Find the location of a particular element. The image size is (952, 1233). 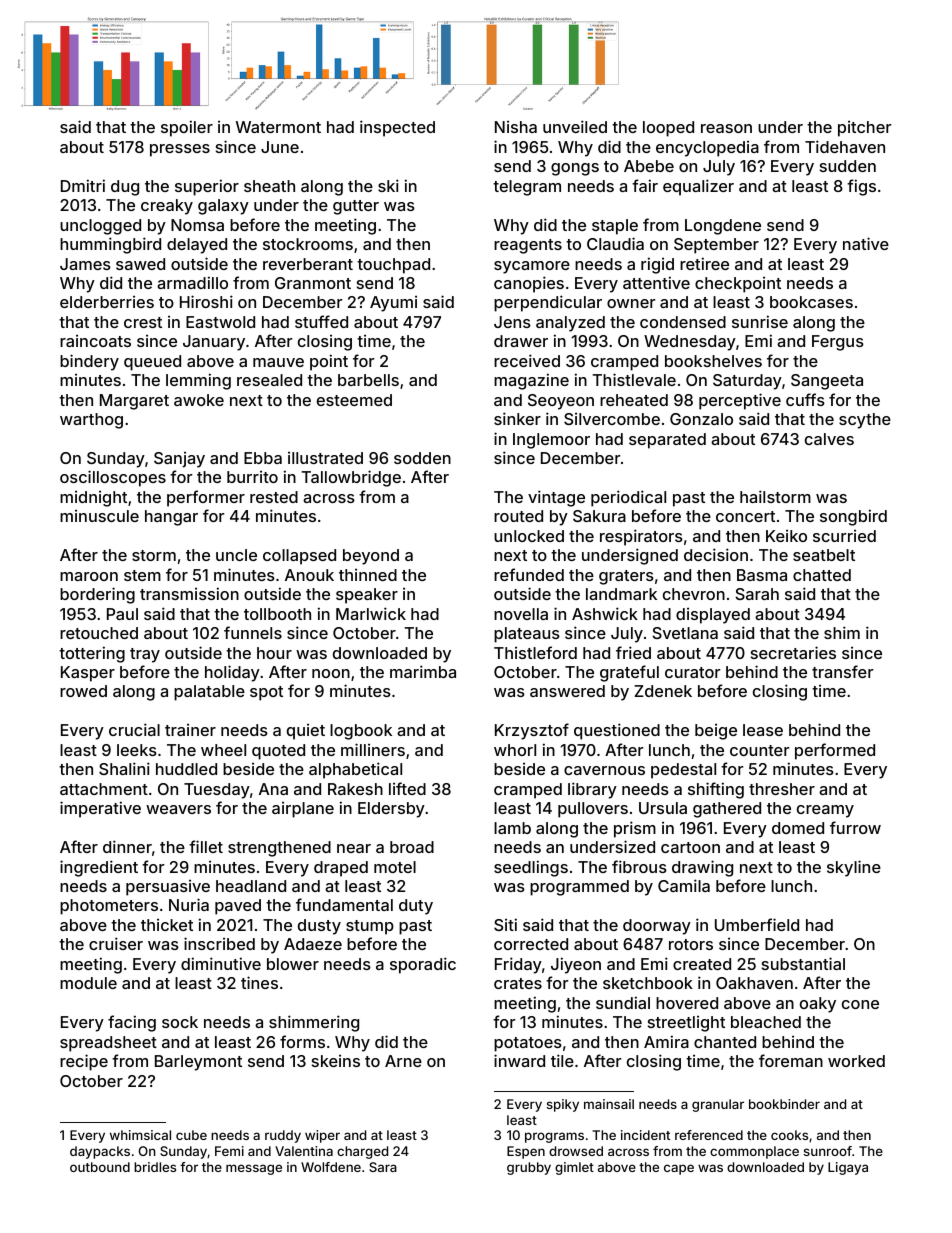

sudden is located at coordinates (848, 166).
